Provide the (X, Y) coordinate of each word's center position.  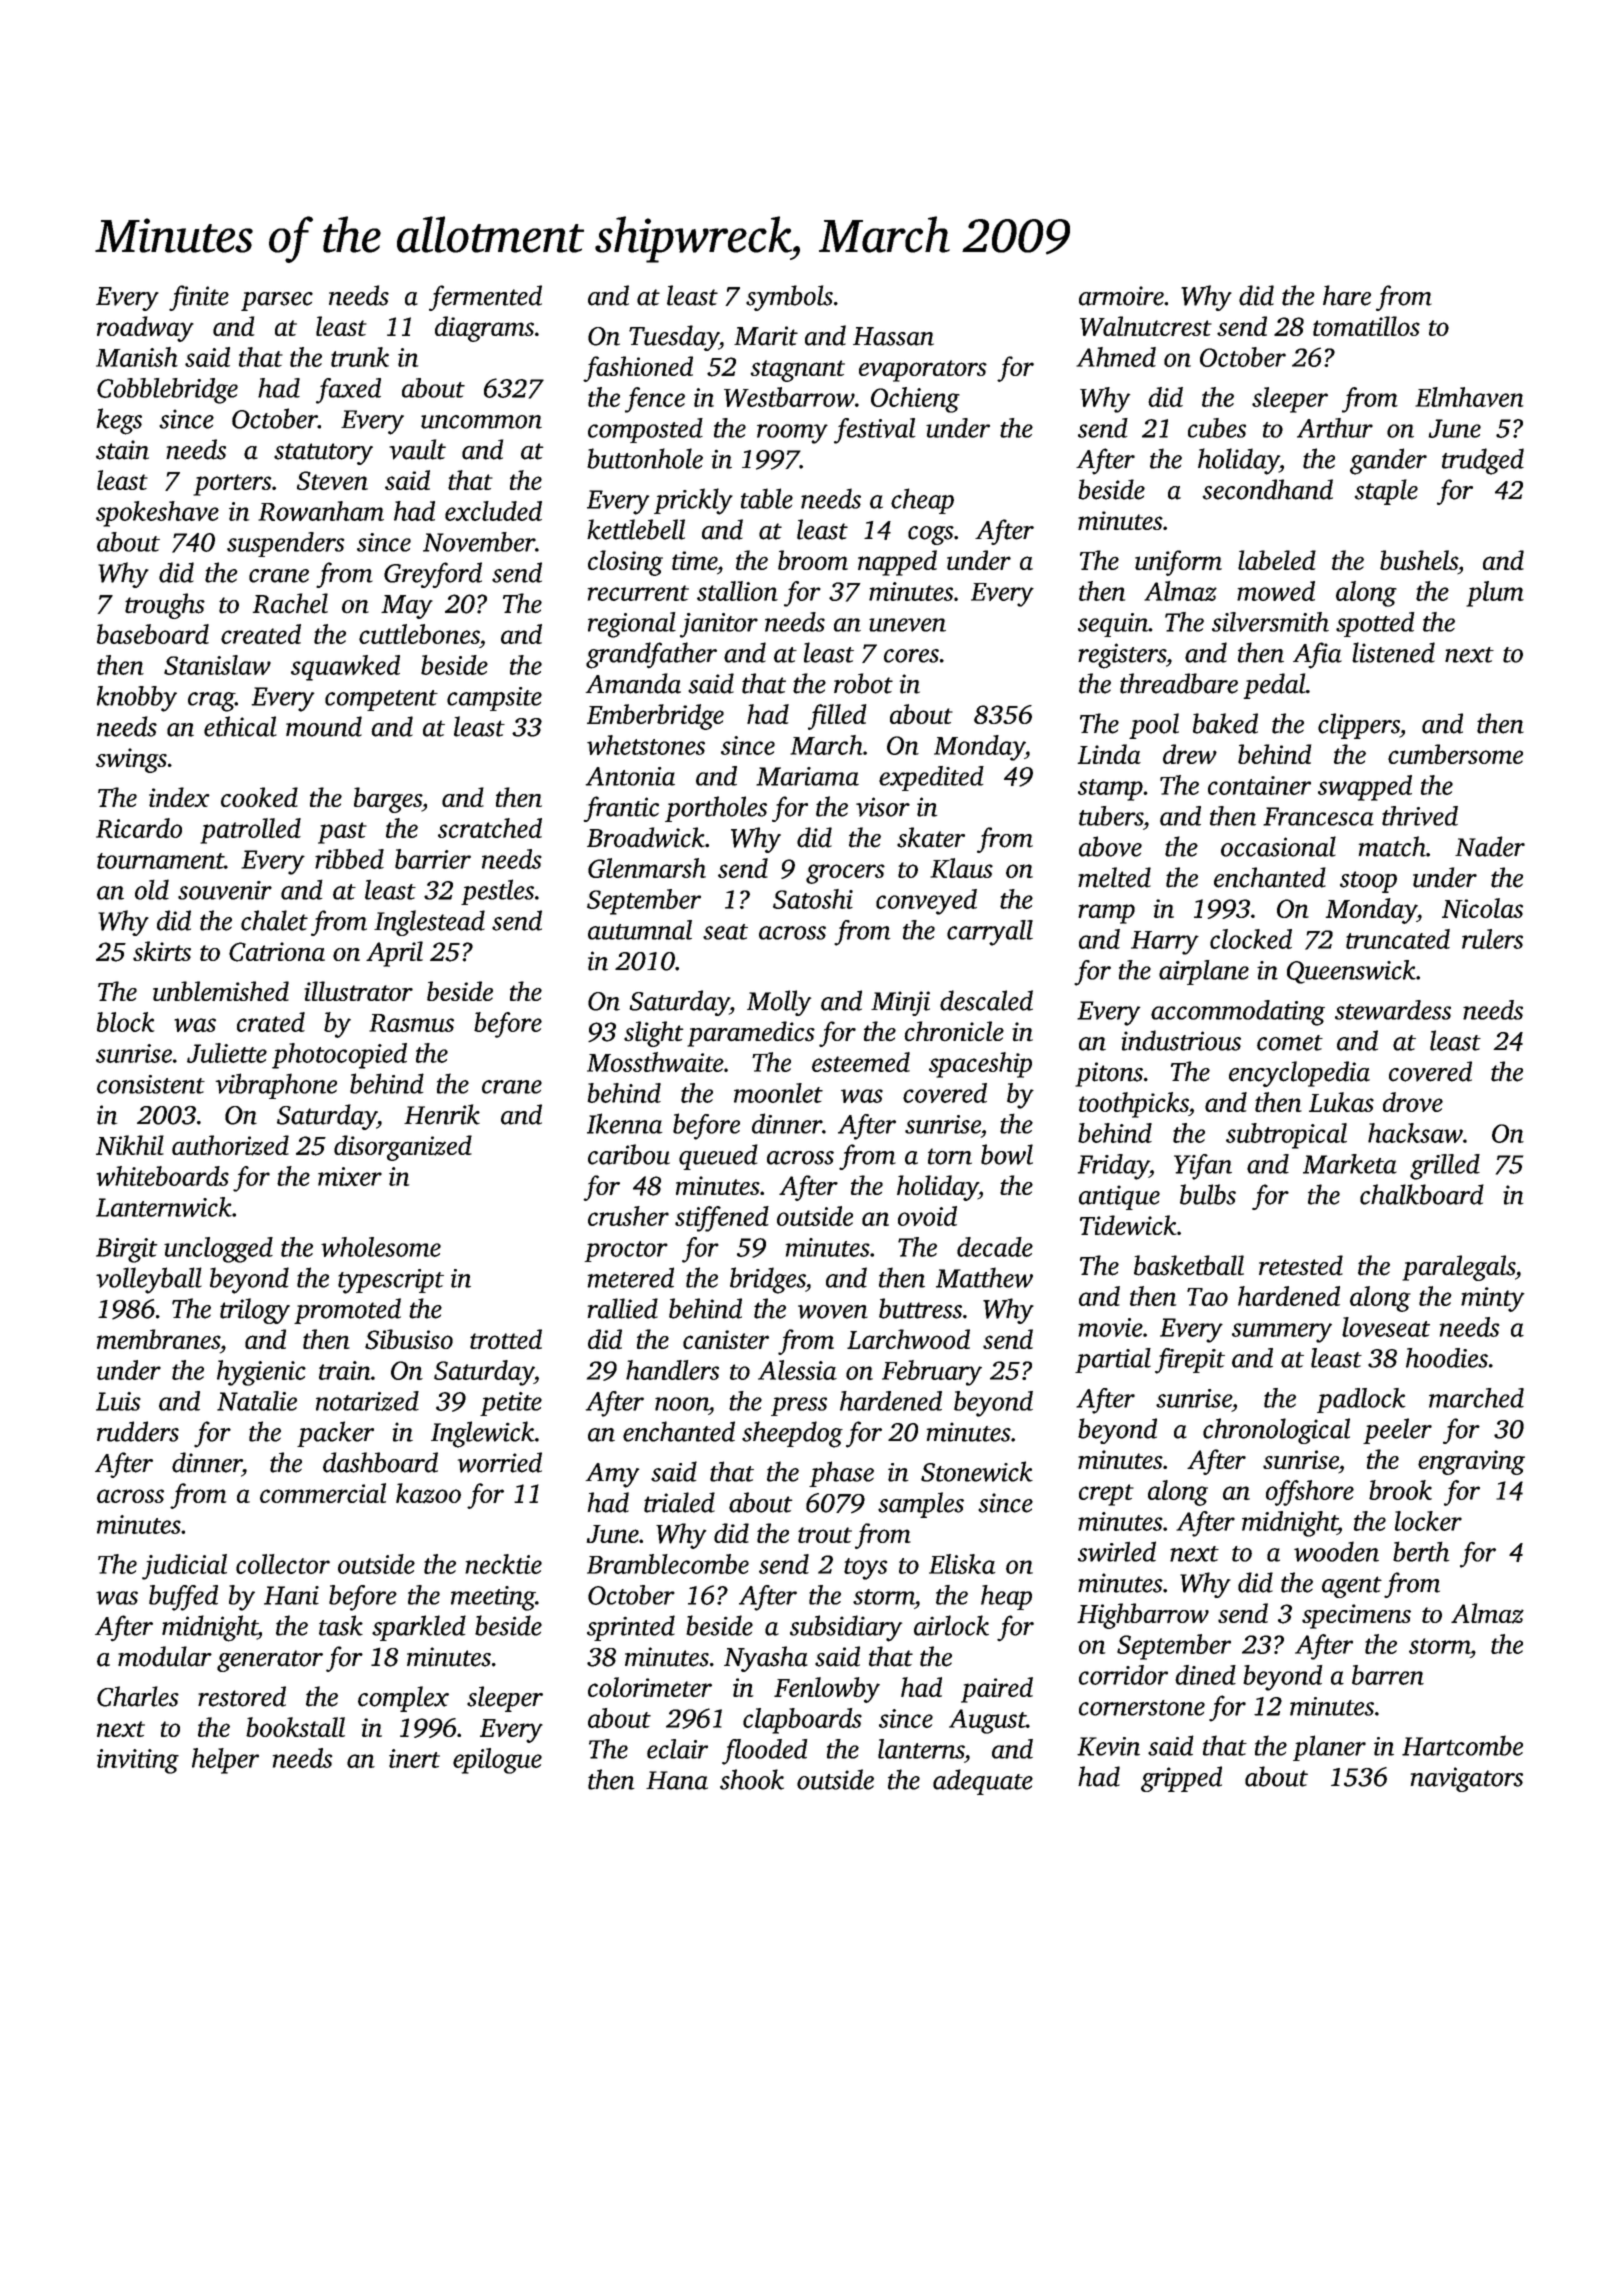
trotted (506, 1339)
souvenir (225, 890)
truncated (1398, 939)
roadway (145, 329)
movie (1110, 1327)
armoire (1121, 296)
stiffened (722, 1219)
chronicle (954, 1031)
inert (414, 1758)
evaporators (923, 371)
